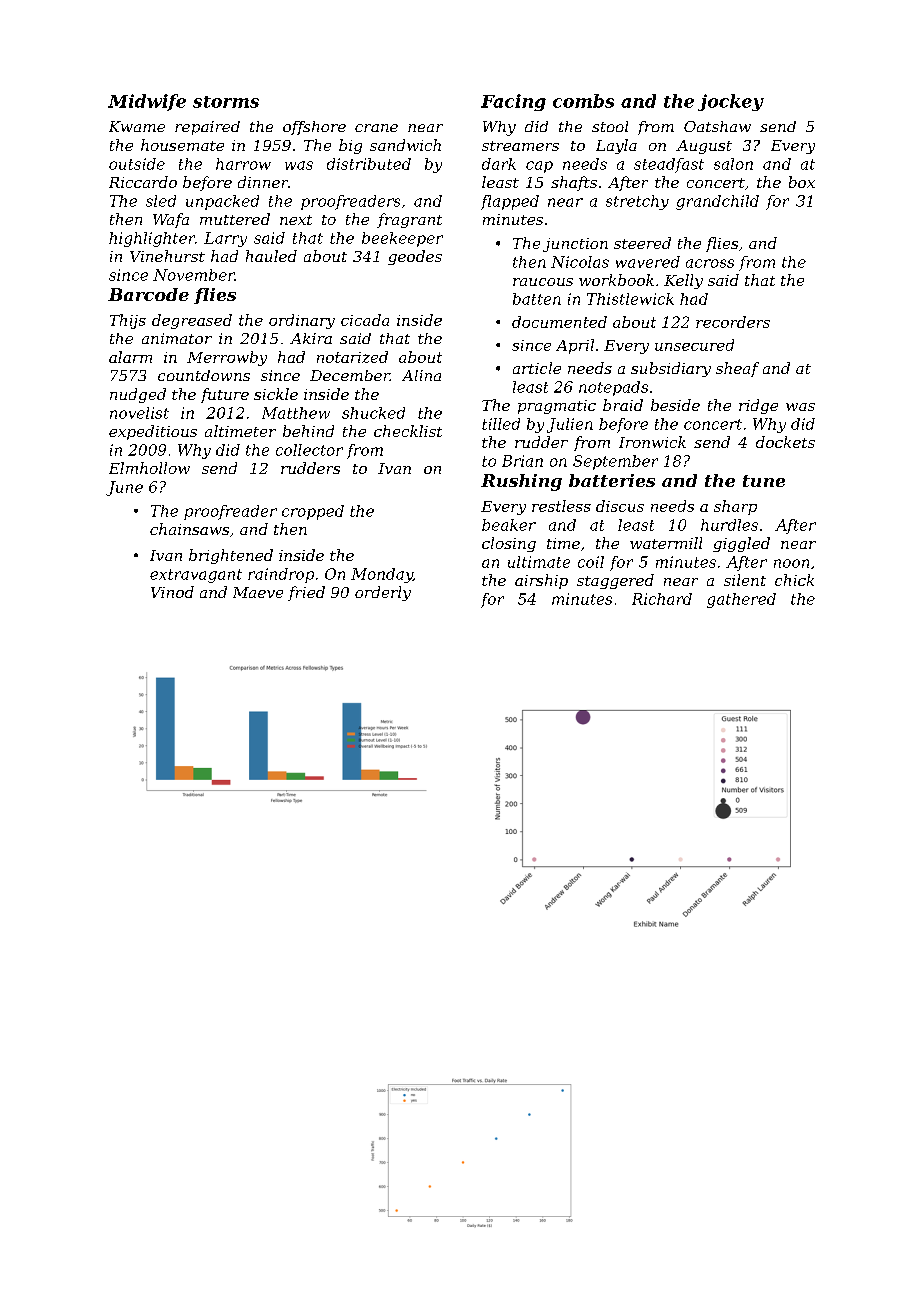 This image has width=924, height=1314. What do you see at coordinates (648, 262) in the image?
I see `wavered` at bounding box center [648, 262].
